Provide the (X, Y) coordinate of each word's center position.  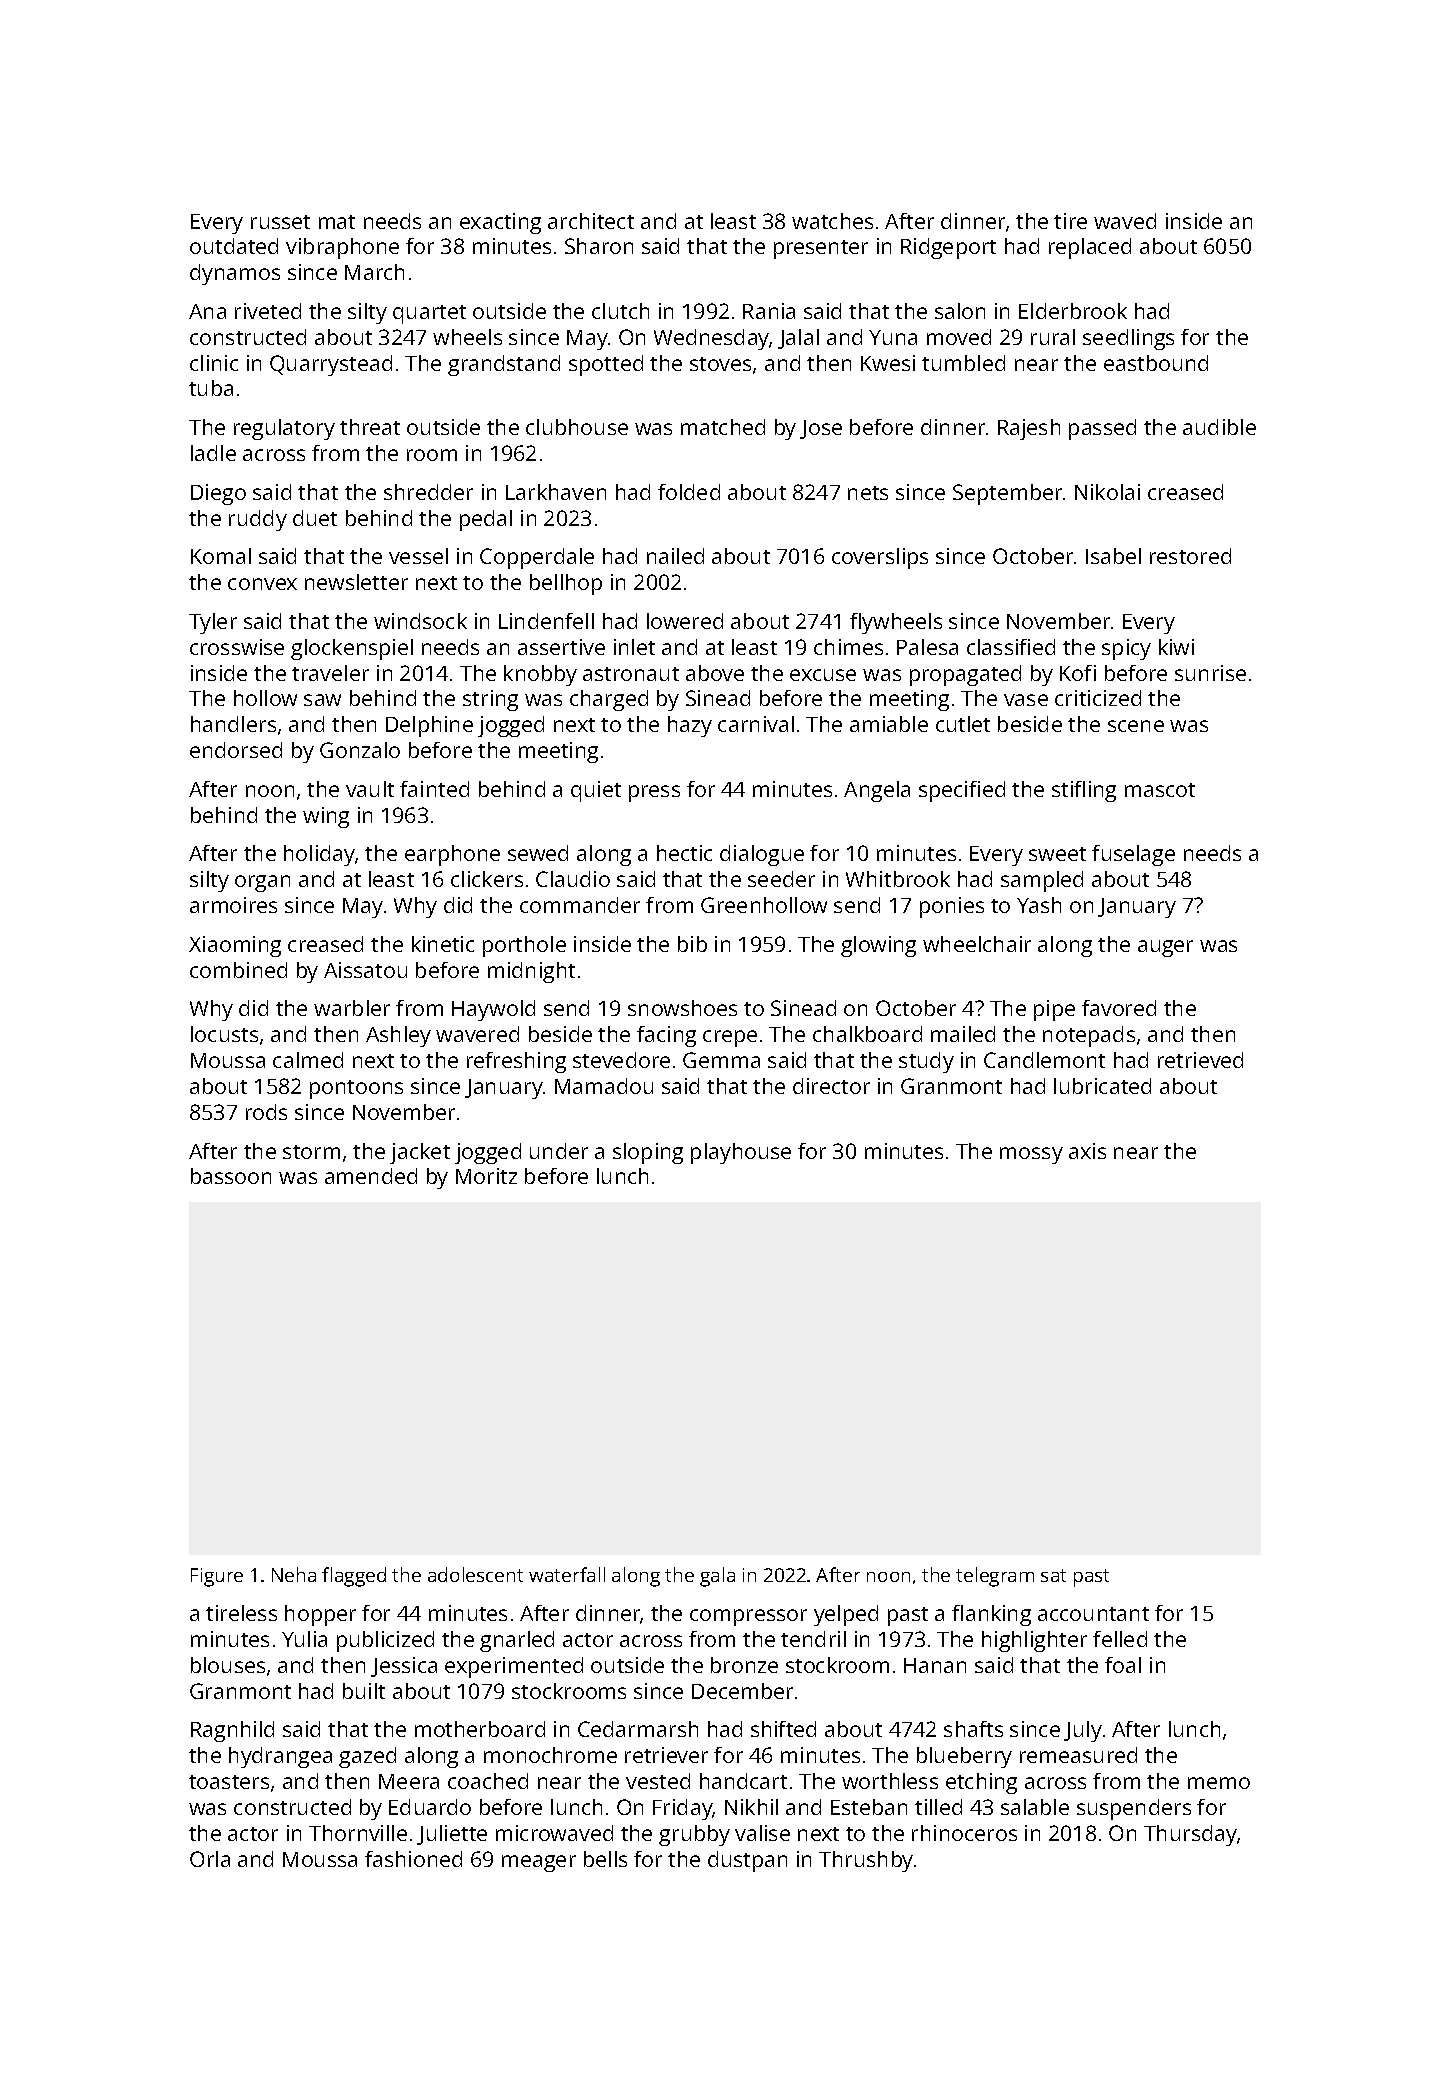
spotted (606, 365)
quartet (429, 314)
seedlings (1128, 339)
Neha (294, 1574)
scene (1136, 726)
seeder (781, 879)
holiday (320, 855)
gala (717, 1577)
